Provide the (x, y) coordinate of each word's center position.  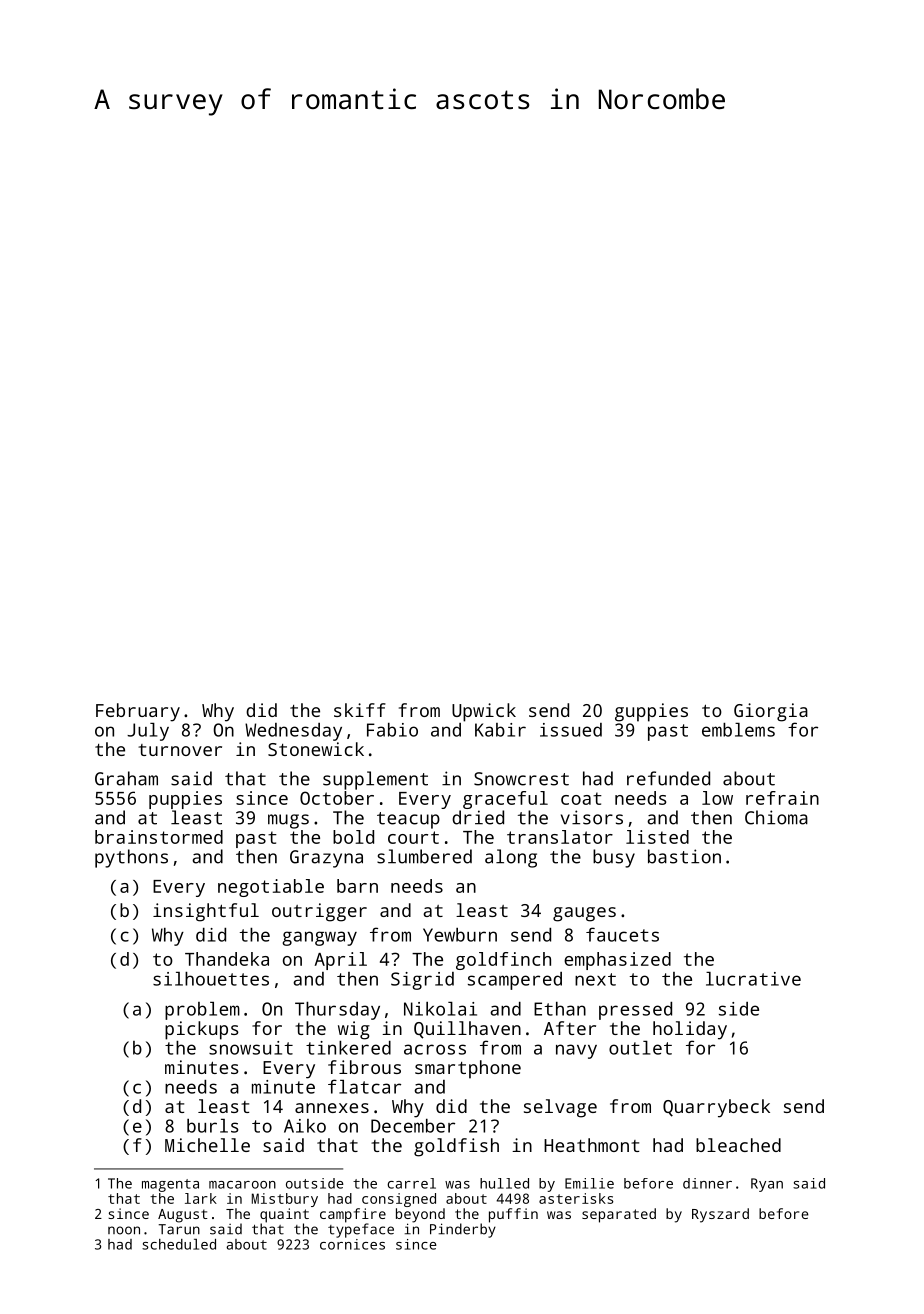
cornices (352, 1244)
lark (201, 1198)
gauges (584, 914)
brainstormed (159, 837)
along (511, 858)
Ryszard (720, 1215)
